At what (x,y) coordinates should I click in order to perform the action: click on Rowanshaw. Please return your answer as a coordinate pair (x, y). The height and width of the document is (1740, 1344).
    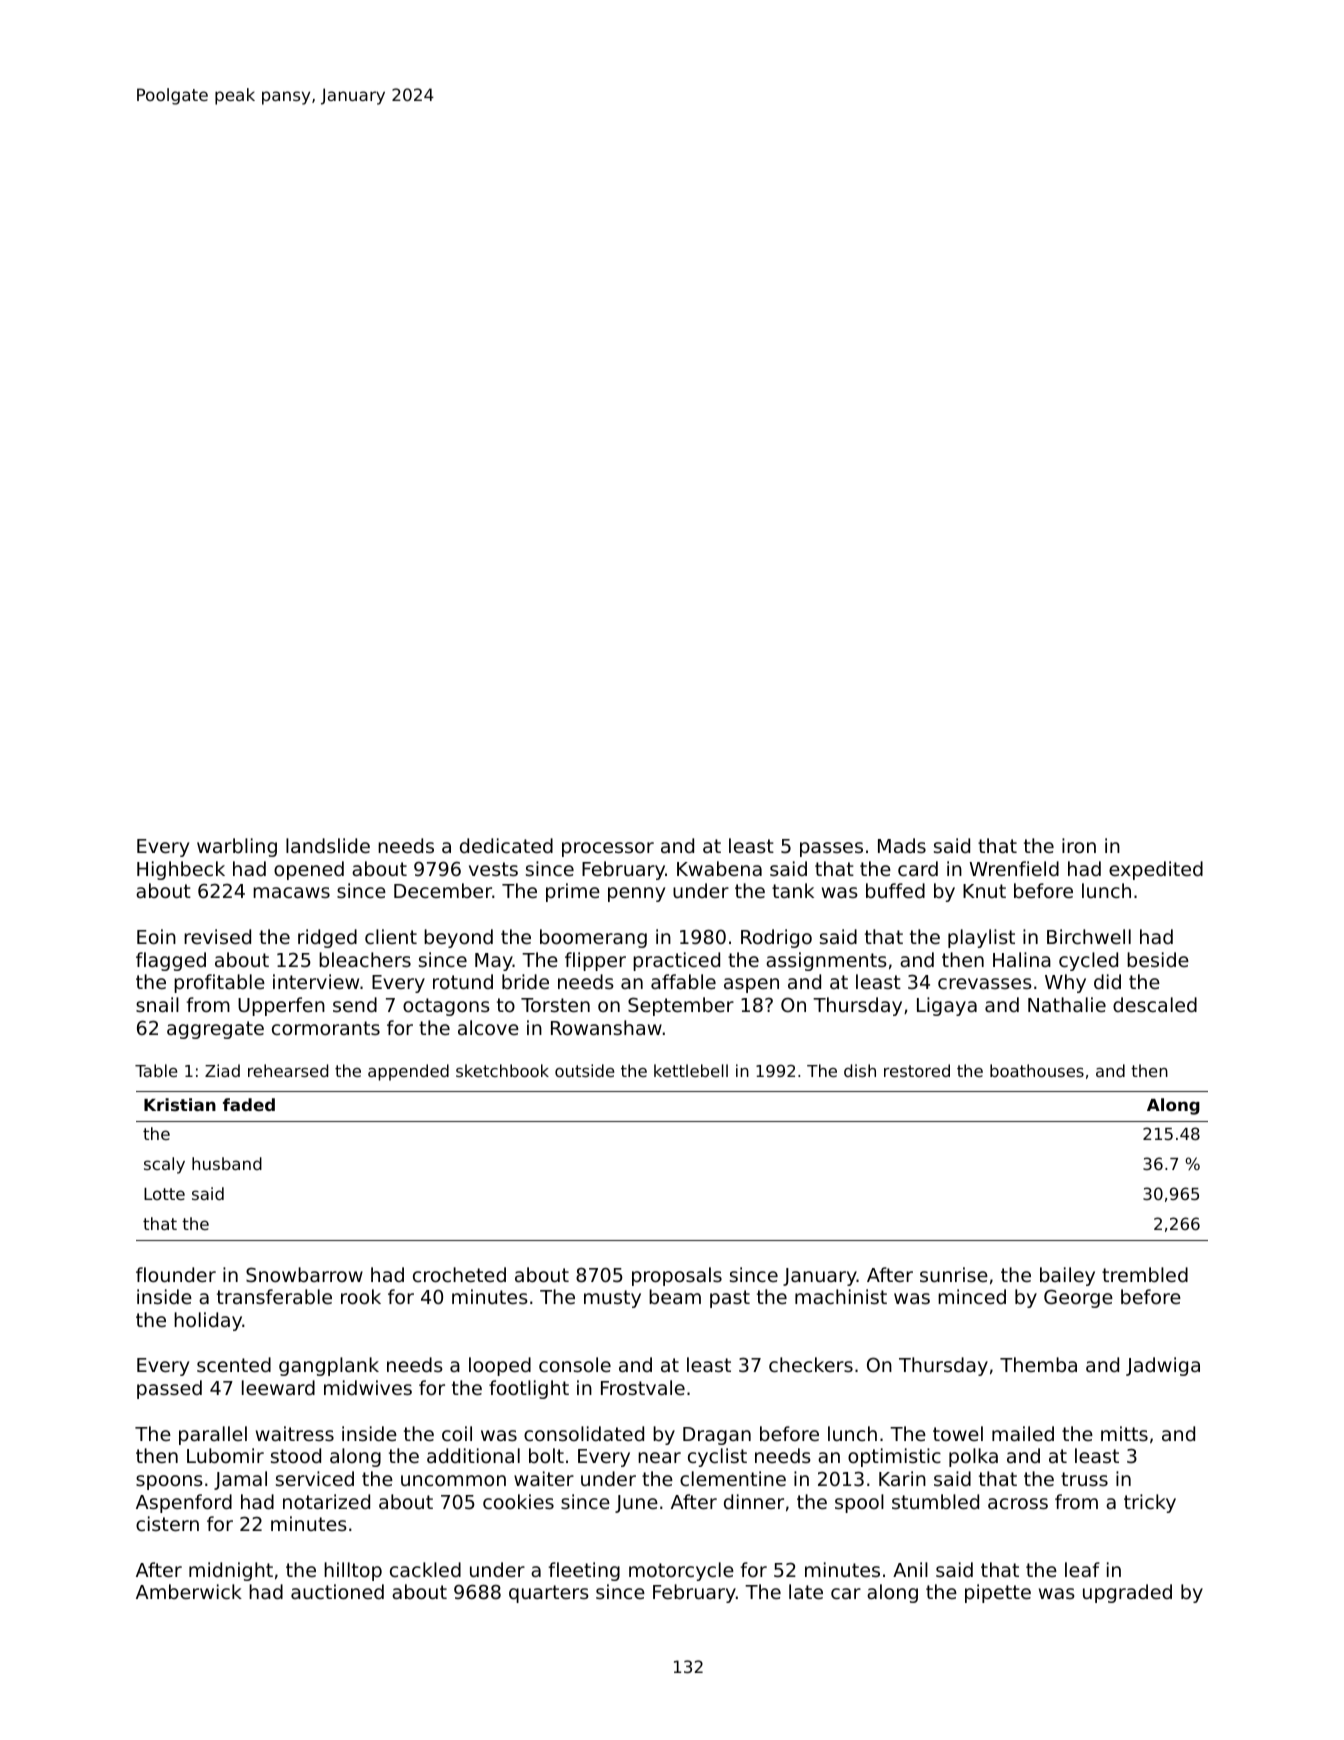
    Looking at the image, I should click on (606, 1027).
